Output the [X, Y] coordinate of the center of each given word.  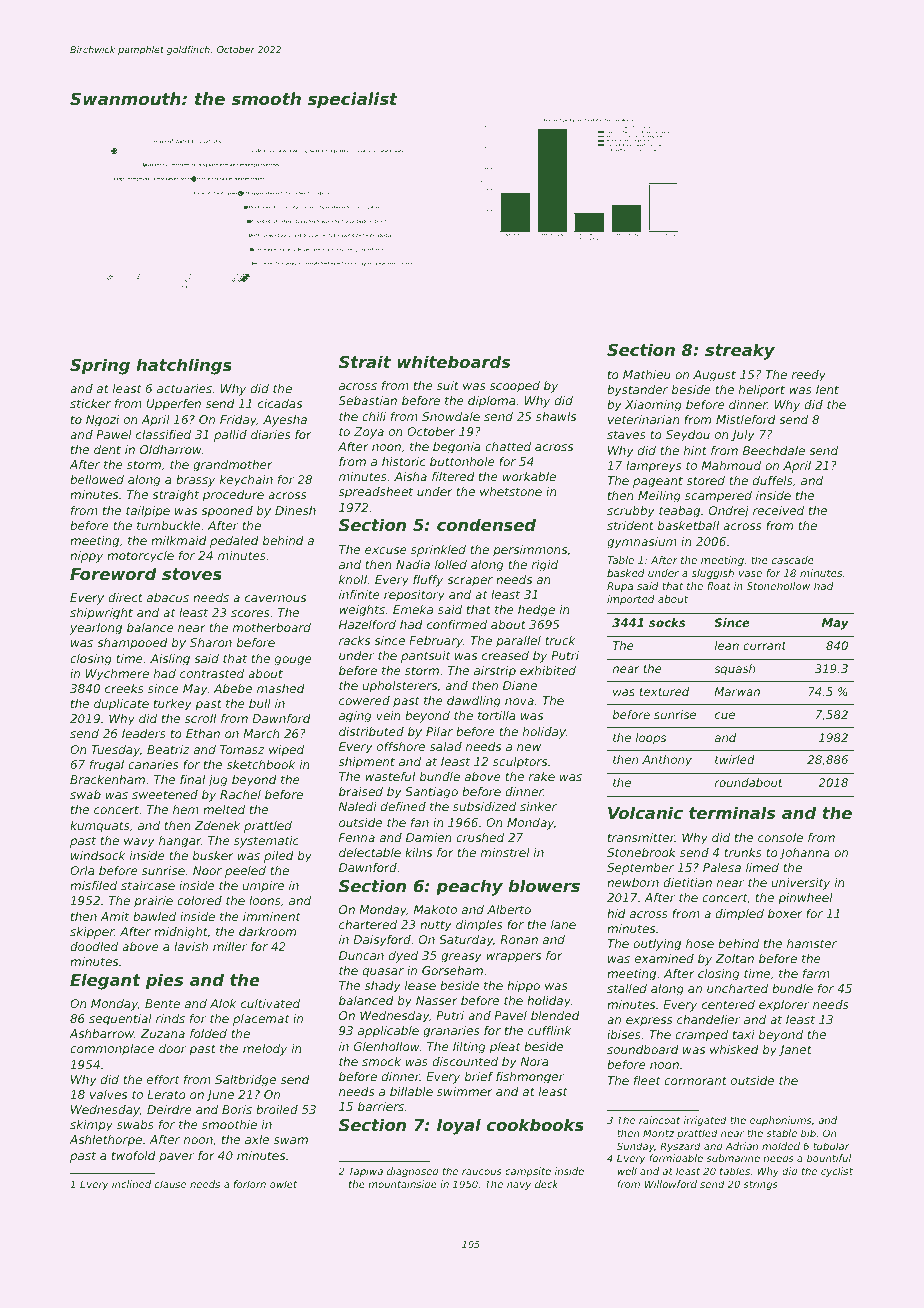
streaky [740, 351]
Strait [365, 361]
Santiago [431, 793]
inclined [131, 1184]
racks [354, 640]
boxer [785, 913]
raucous [481, 1172]
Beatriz [168, 749]
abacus [168, 597]
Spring [100, 366]
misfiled [93, 885]
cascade [793, 560]
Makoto [435, 909]
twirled [735, 759]
